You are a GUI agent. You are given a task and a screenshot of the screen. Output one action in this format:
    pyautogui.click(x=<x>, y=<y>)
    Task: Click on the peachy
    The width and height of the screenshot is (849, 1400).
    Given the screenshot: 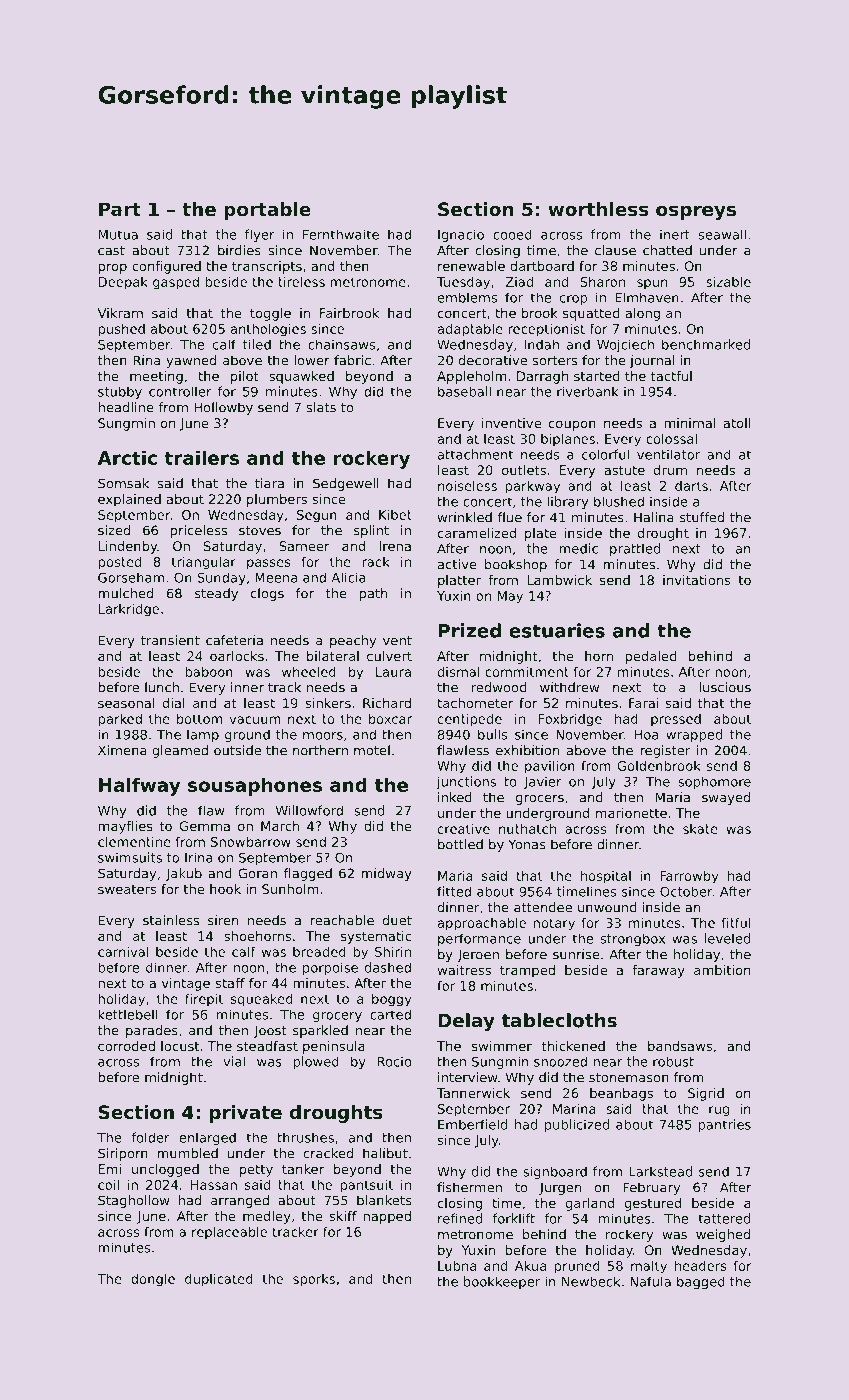 What is the action you would take?
    pyautogui.click(x=353, y=641)
